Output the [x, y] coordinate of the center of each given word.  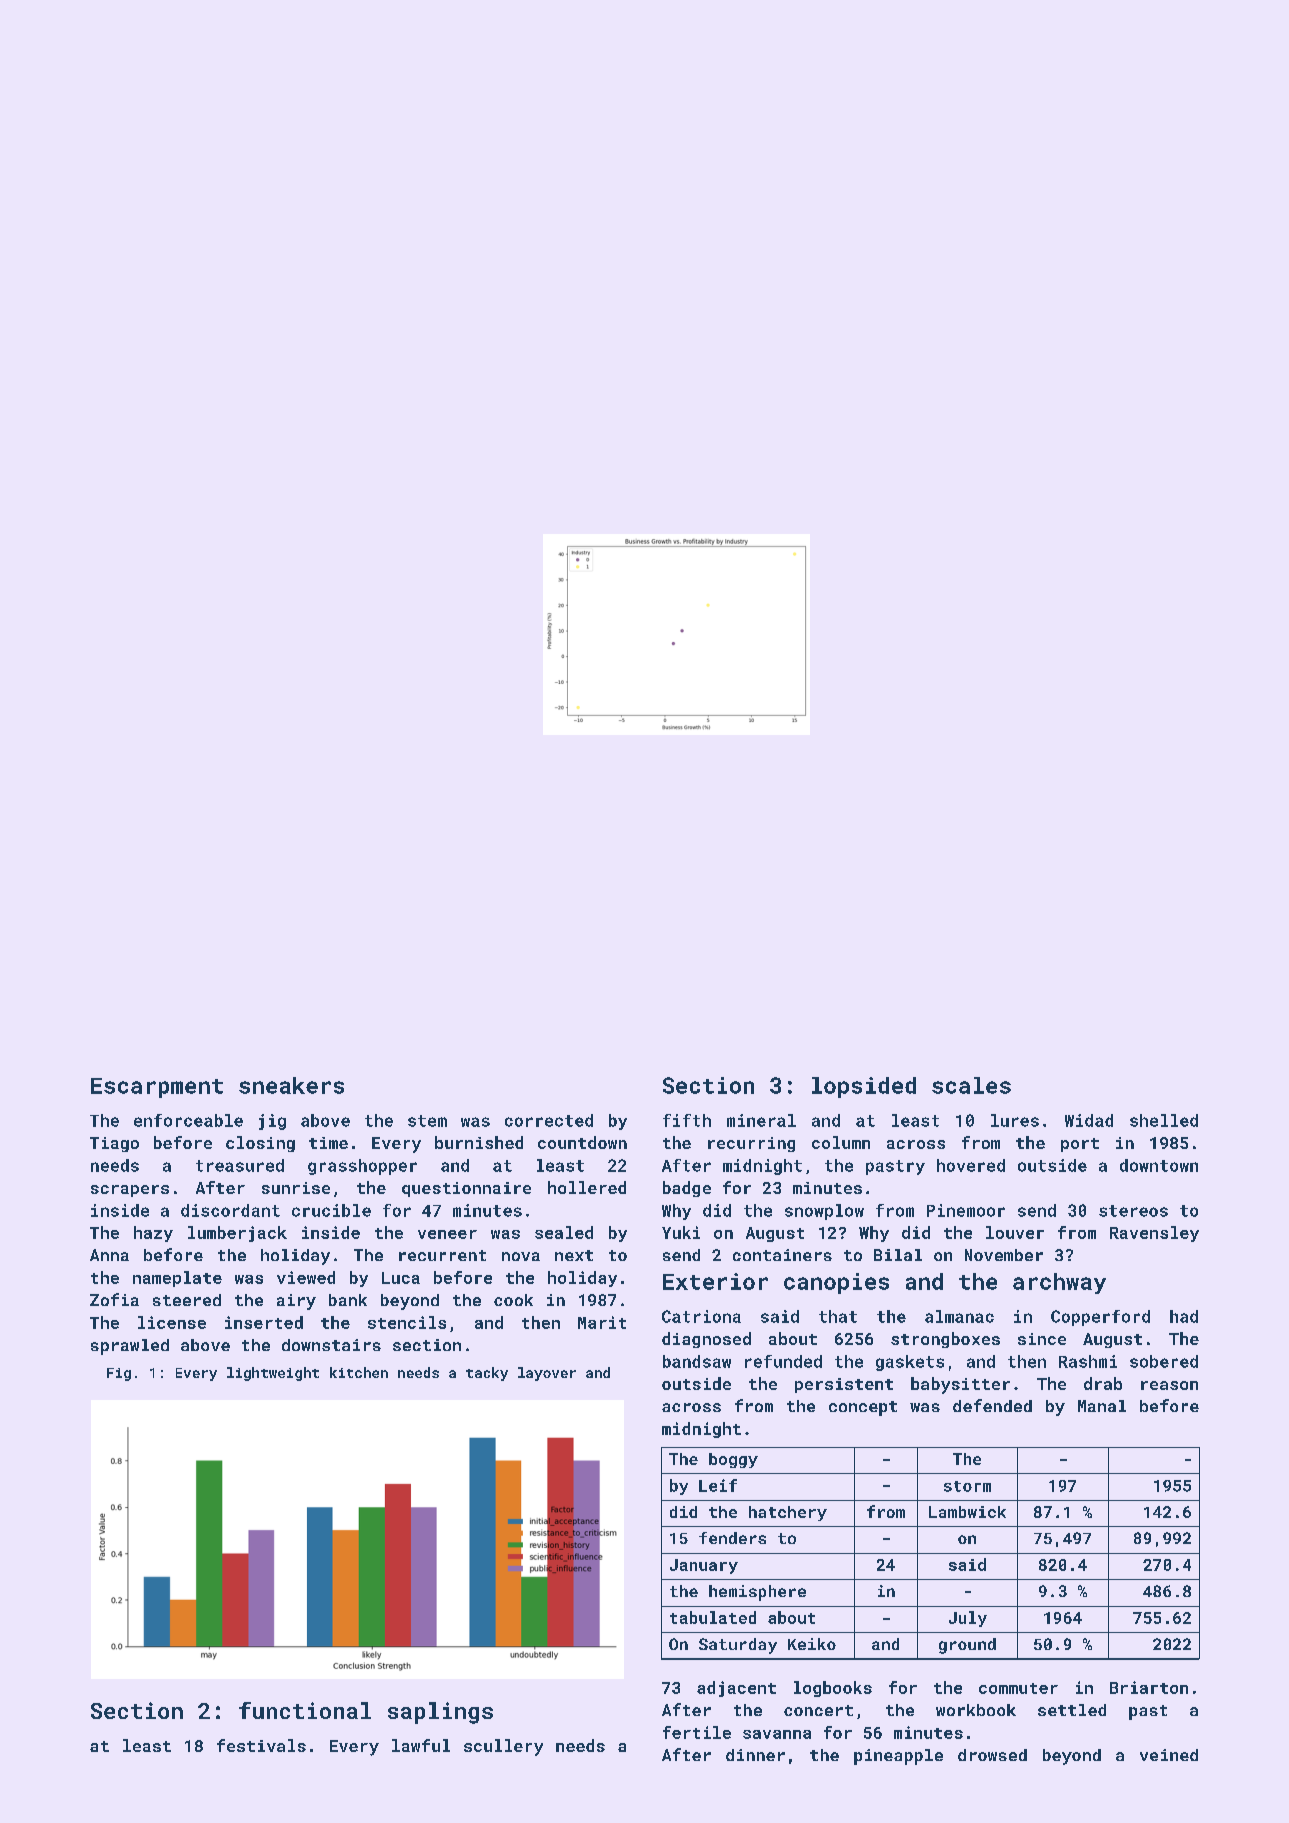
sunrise [296, 1188]
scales [971, 1085]
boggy [733, 1460]
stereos [1133, 1211]
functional [305, 1710]
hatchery [788, 1513]
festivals [261, 1745]
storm [967, 1486]
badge [687, 1189]
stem [427, 1121]
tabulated [713, 1617]
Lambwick [967, 1512]
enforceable [188, 1120]
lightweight [273, 1374]
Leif [718, 1485]
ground [967, 1646]
